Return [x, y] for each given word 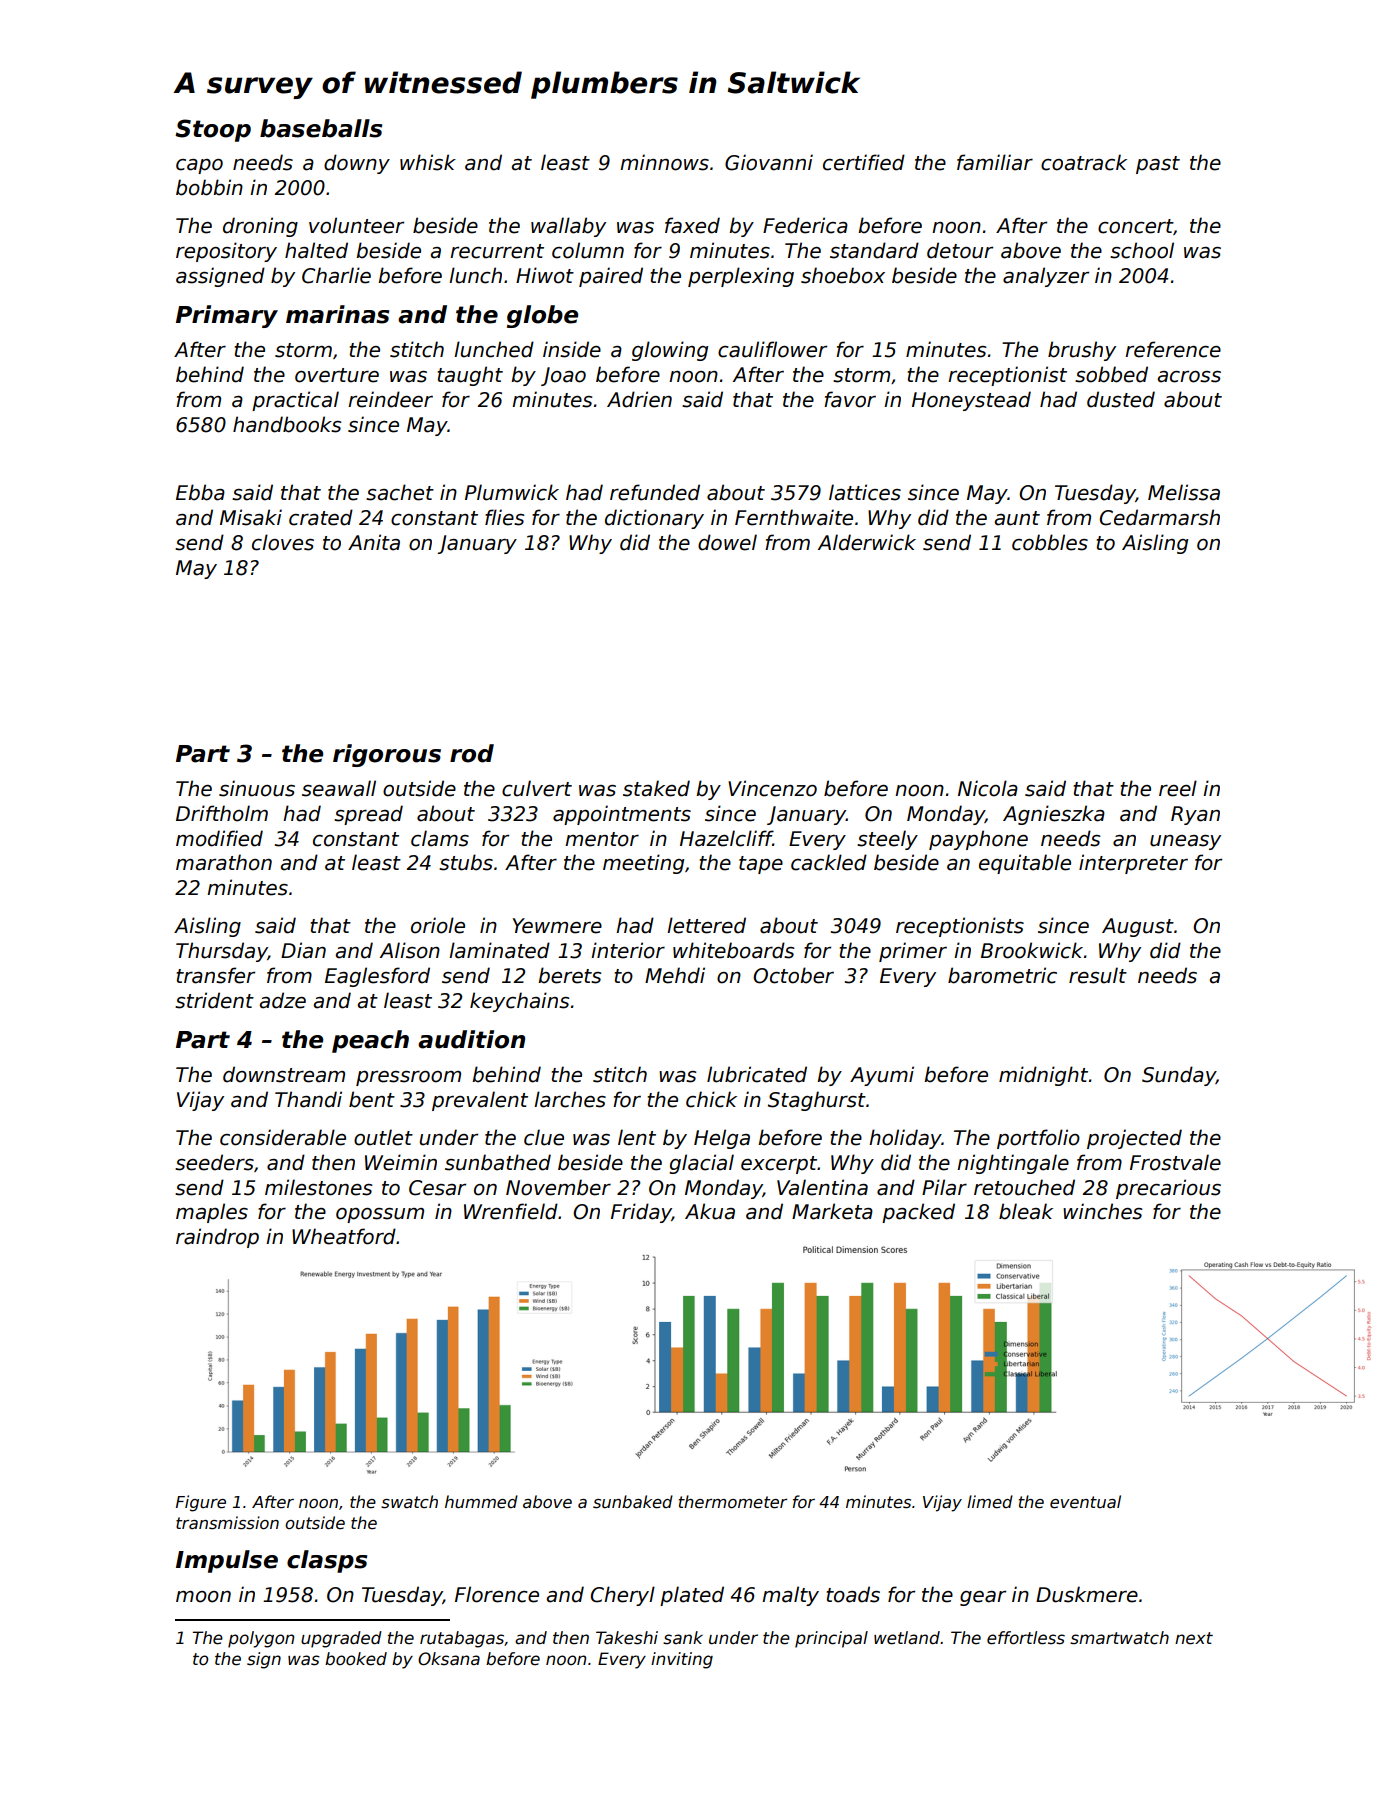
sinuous [257, 788]
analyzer [1046, 277]
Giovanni [769, 162]
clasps [327, 1561]
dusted [1121, 399]
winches [1102, 1211]
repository [226, 252]
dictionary [654, 519]
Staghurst [817, 1101]
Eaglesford [377, 977]
